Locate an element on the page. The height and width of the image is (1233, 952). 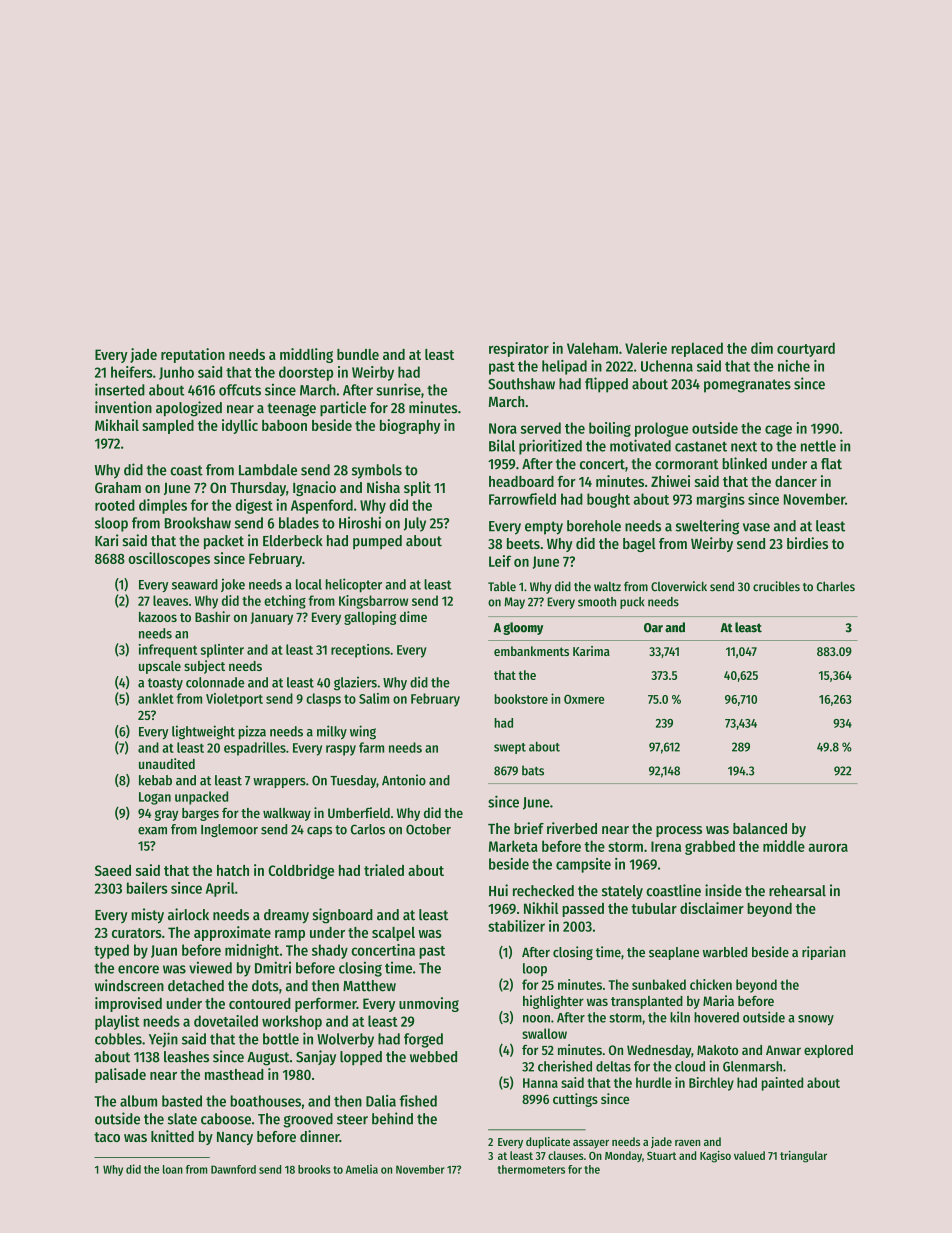
particle is located at coordinates (343, 408).
